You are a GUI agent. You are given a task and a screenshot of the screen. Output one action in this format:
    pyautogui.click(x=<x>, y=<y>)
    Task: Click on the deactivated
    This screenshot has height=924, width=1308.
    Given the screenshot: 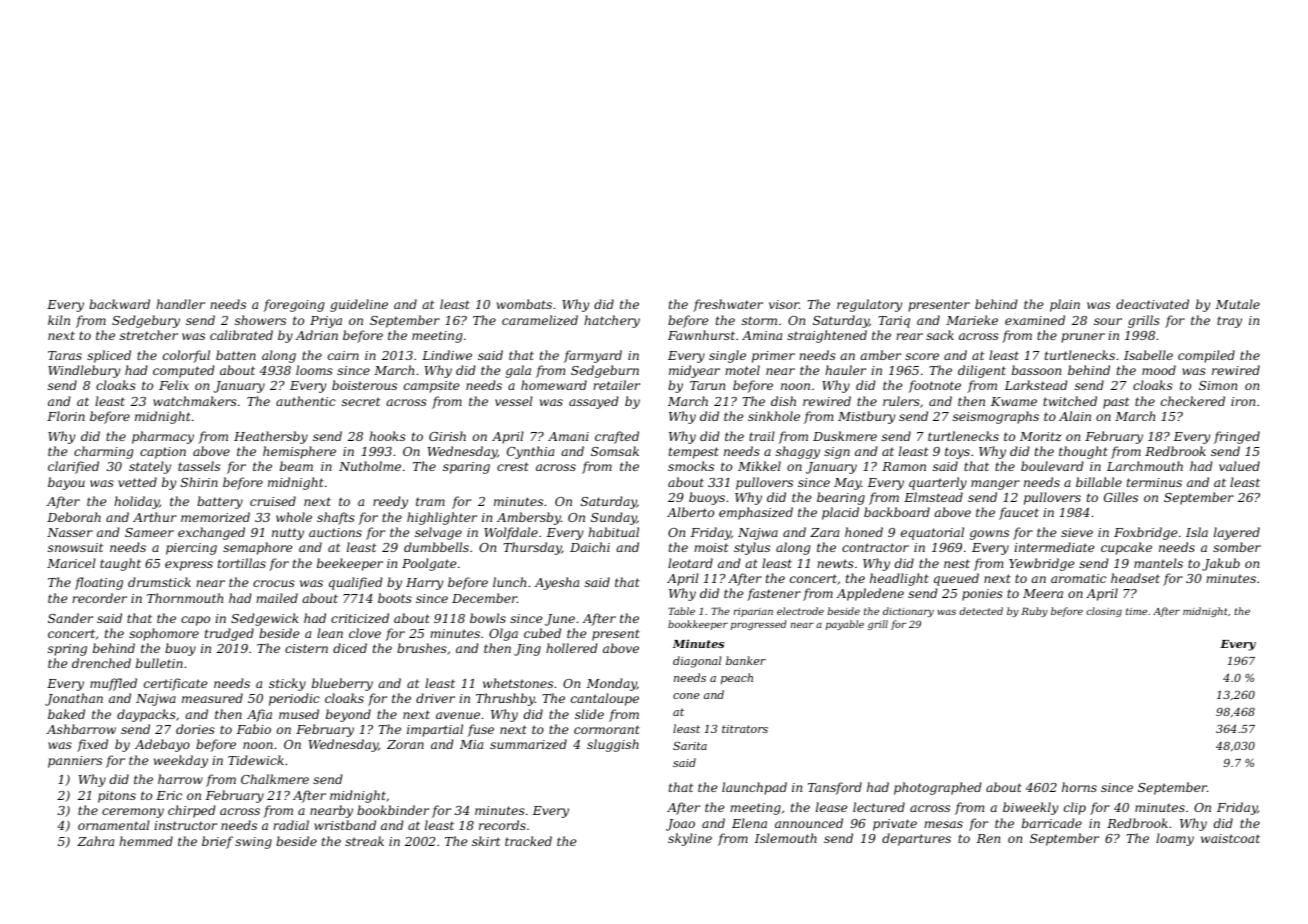 What is the action you would take?
    pyautogui.click(x=1152, y=304)
